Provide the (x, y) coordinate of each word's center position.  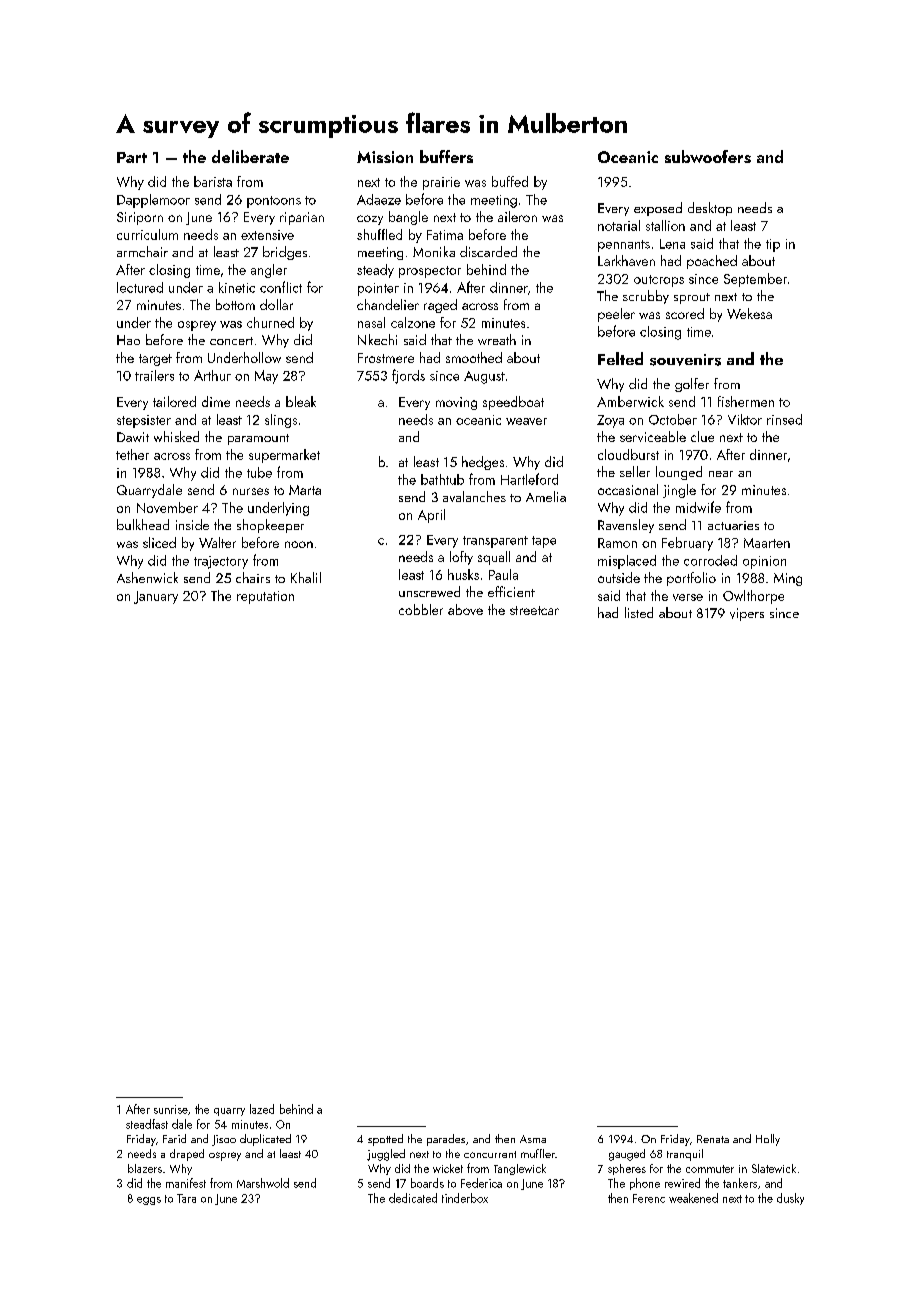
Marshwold (263, 1183)
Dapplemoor (153, 201)
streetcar (534, 610)
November (167, 507)
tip (773, 245)
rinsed (784, 419)
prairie (441, 183)
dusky (790, 1199)
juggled (386, 1155)
